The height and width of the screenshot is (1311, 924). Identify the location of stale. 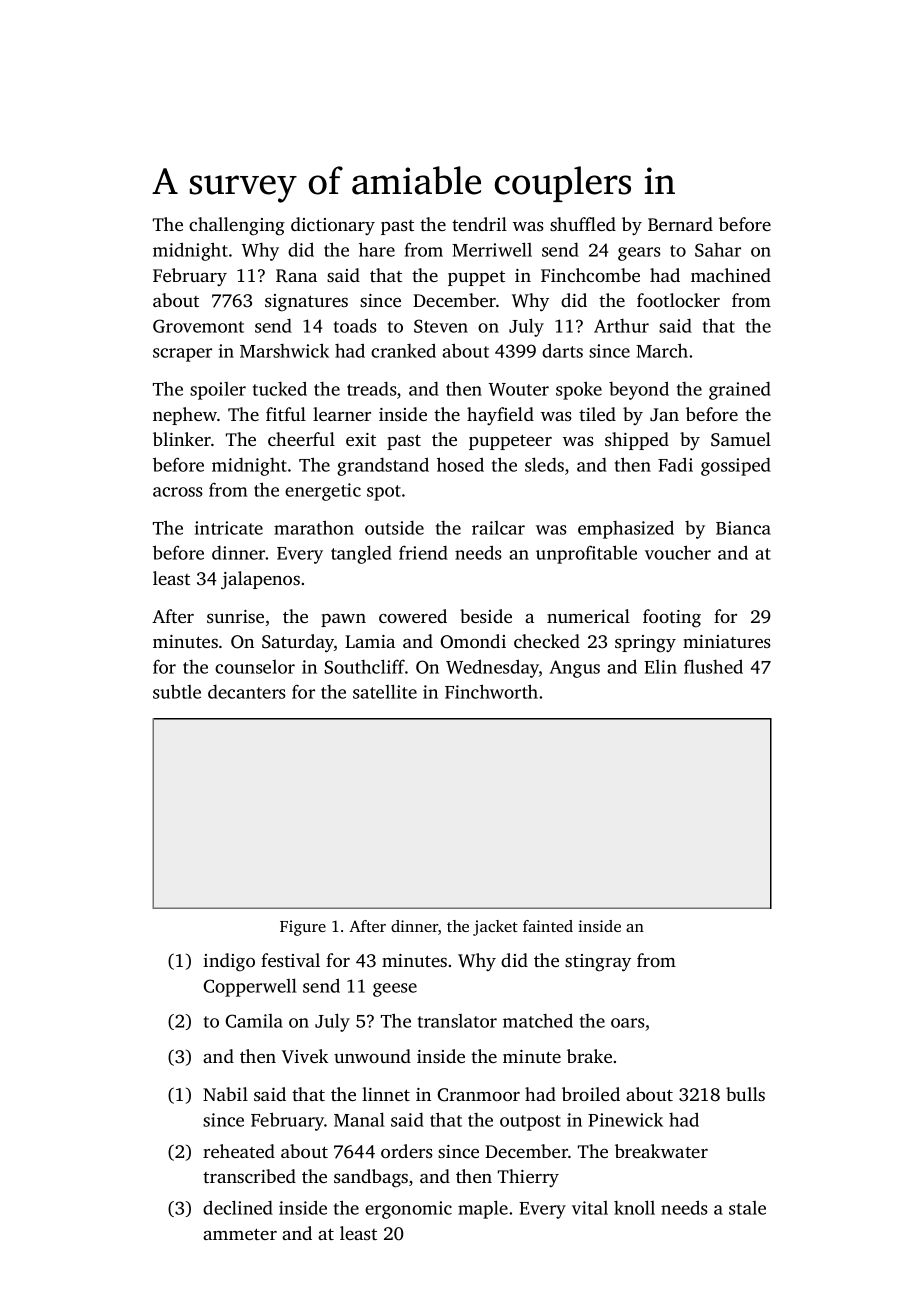
(747, 1208).
